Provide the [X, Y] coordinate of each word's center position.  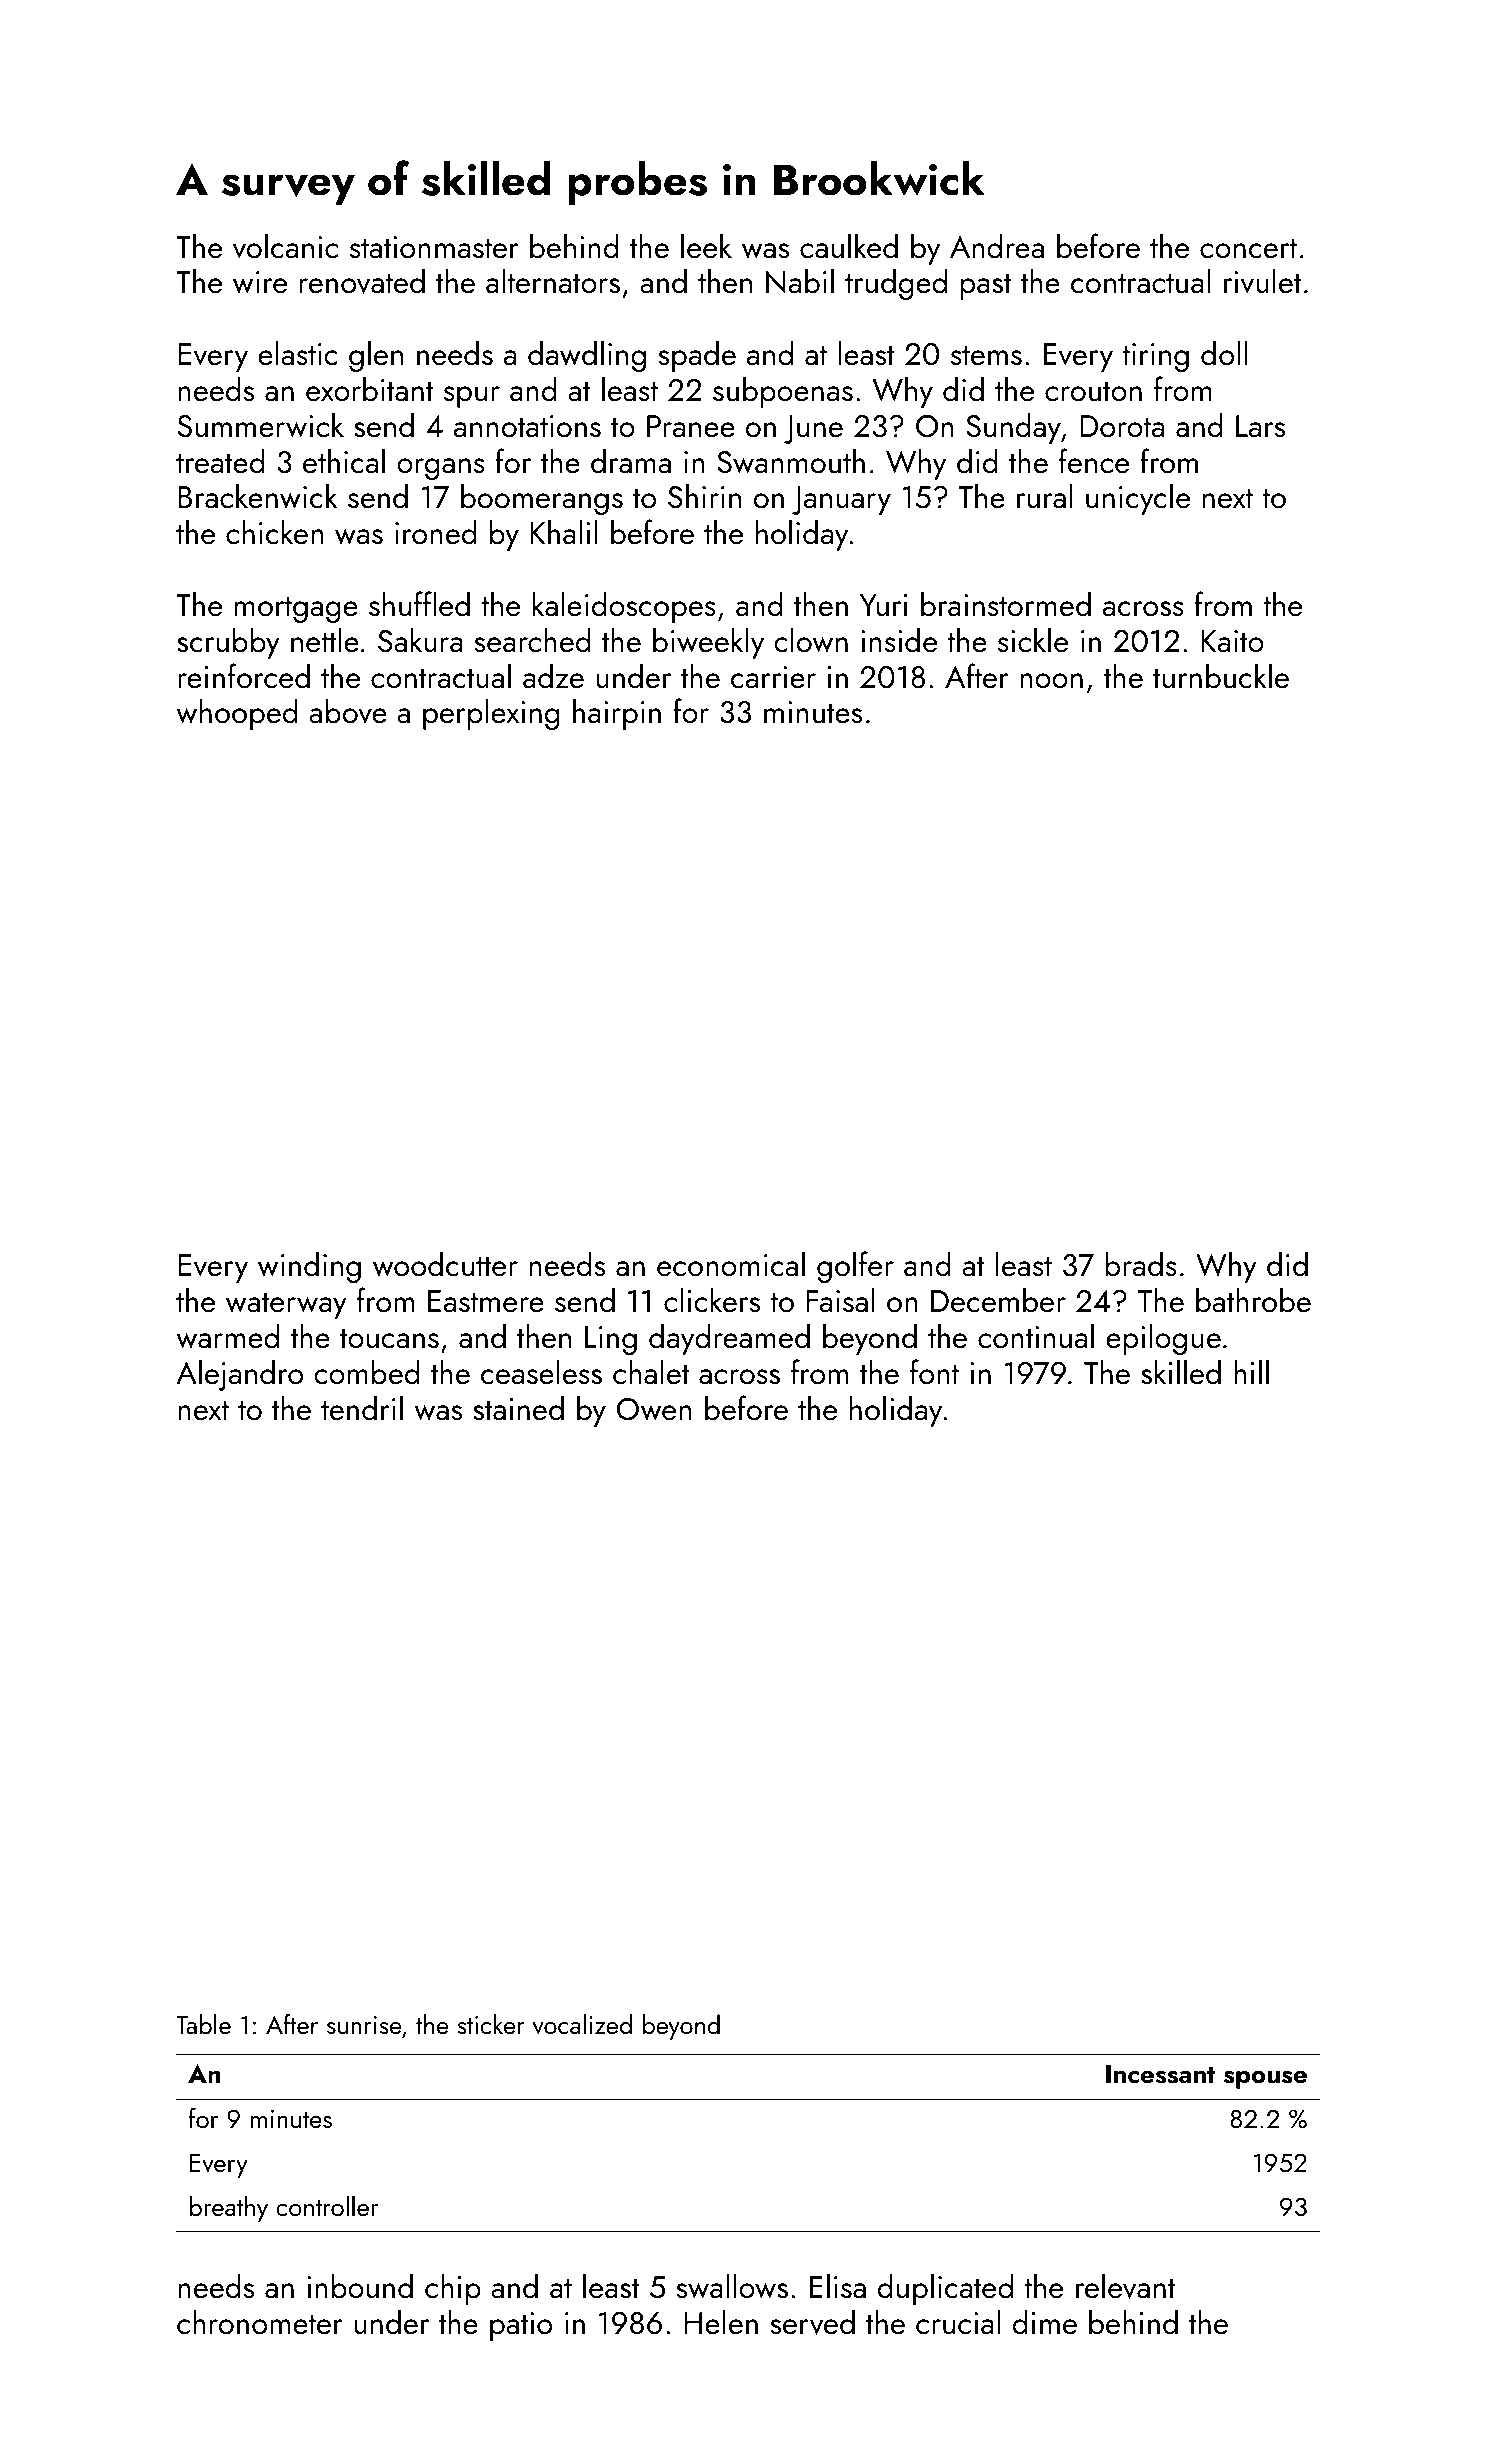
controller [327, 2206]
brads [1141, 1264]
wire [260, 282]
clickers [712, 1300]
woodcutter [445, 1264]
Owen [654, 1409]
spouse [1265, 2079]
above [348, 711]
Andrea [997, 246]
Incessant [1161, 2074]
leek [706, 246]
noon [1051, 681]
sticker [491, 2024]
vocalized [582, 2024]
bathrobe [1253, 1300]
